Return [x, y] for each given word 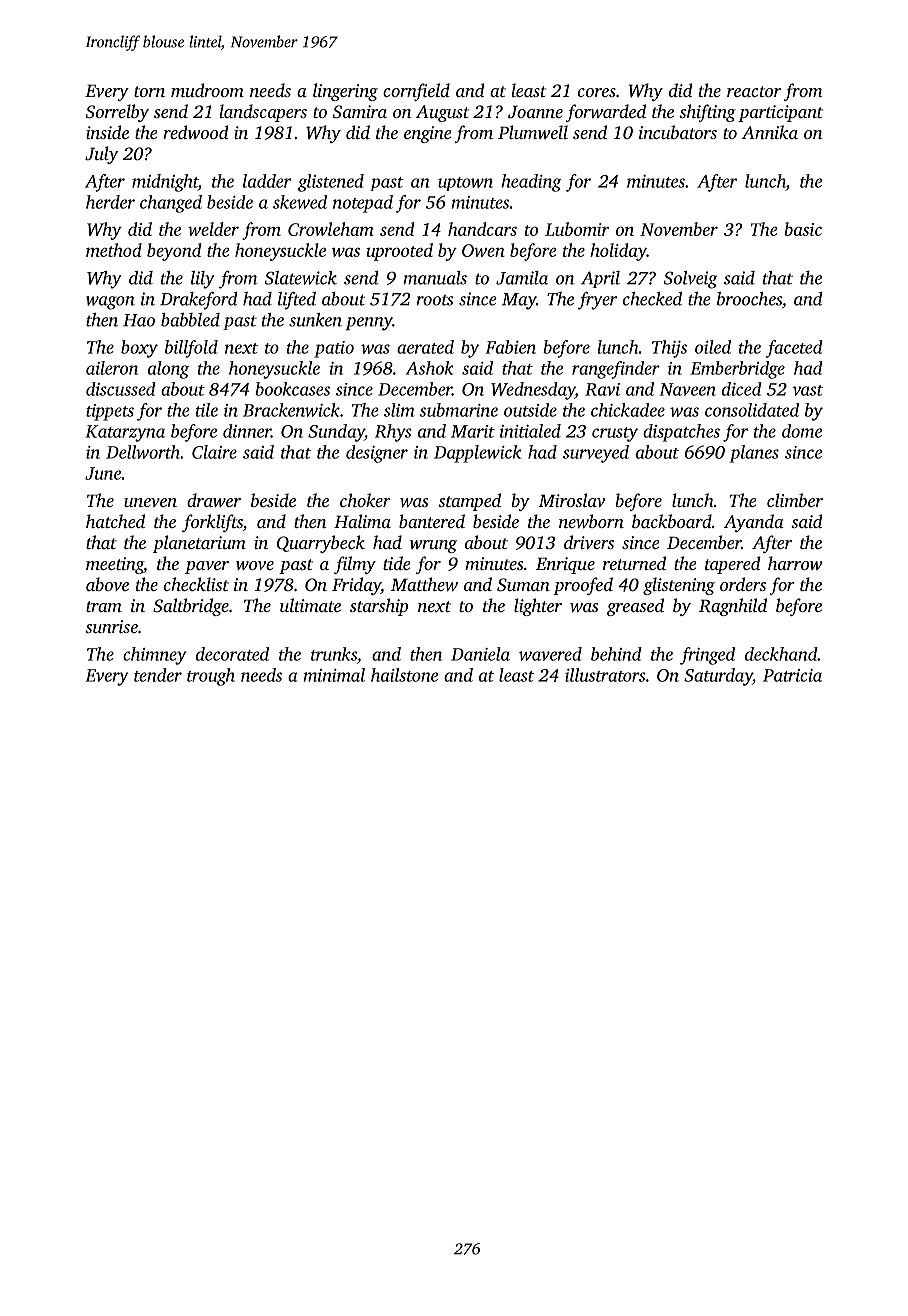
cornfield [416, 92]
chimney [155, 656]
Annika [770, 132]
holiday [618, 252]
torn [149, 91]
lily [202, 280]
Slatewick [301, 278]
